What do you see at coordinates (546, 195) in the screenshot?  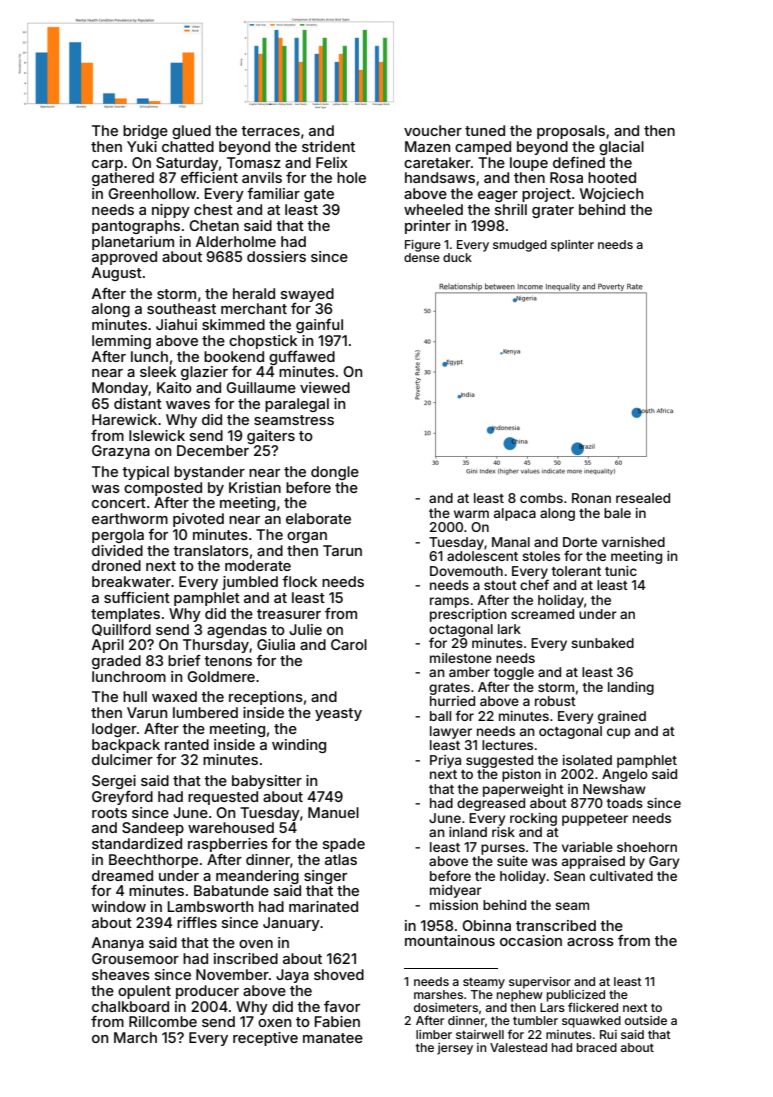 I see `project` at bounding box center [546, 195].
